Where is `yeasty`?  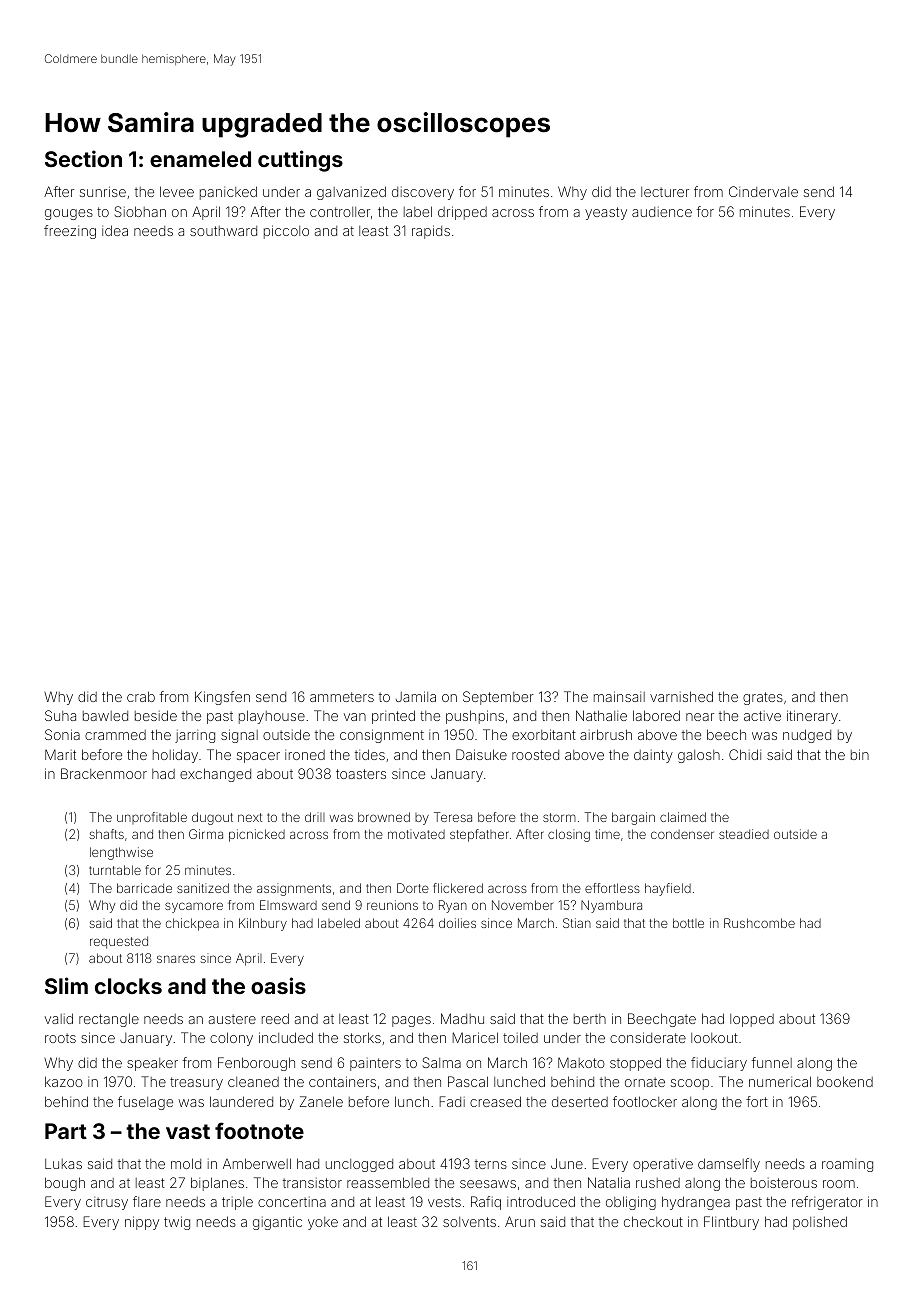
yeasty is located at coordinates (606, 213).
